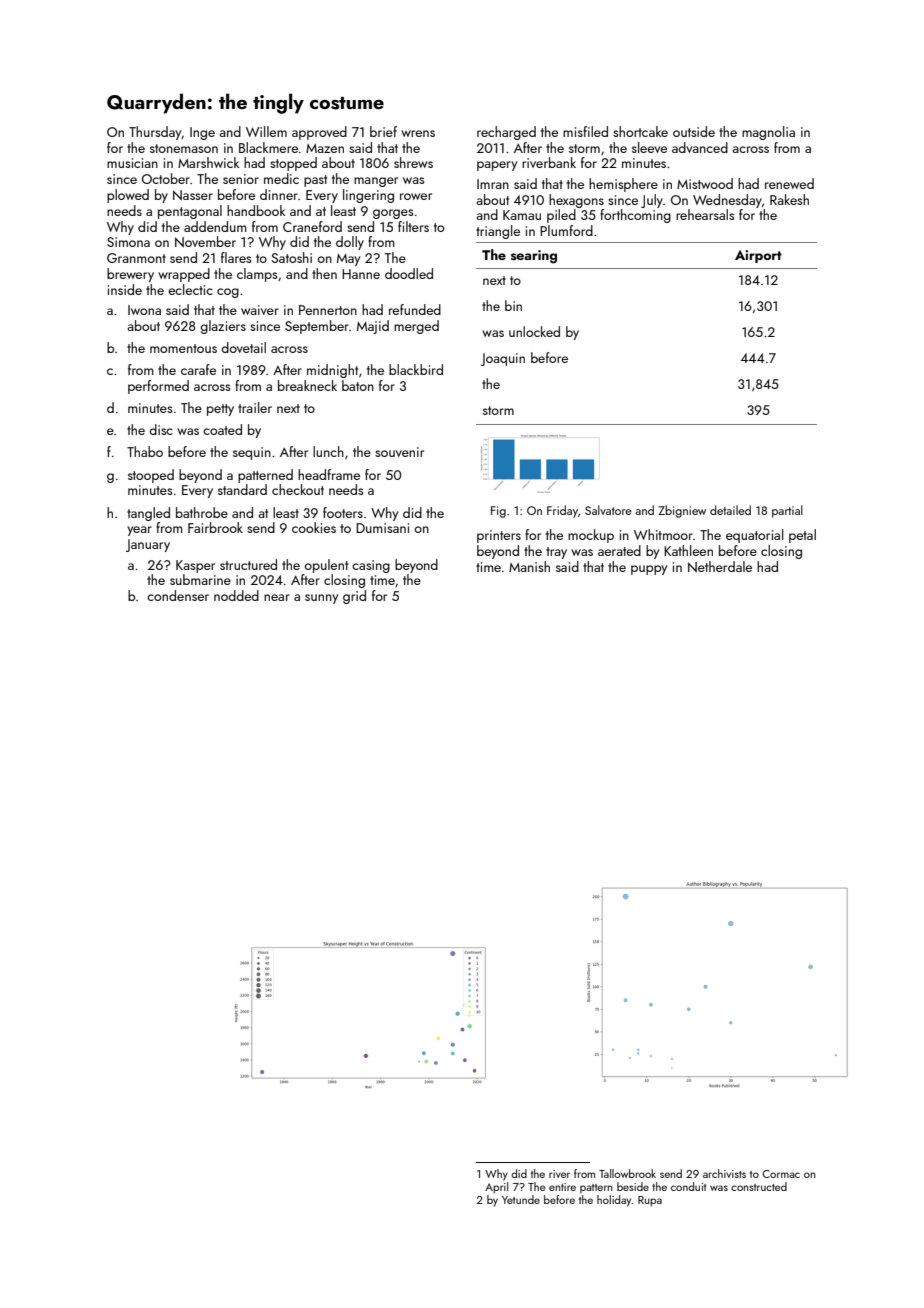 This screenshot has height=1308, width=924. Describe the element at coordinates (730, 510) in the screenshot. I see `detailed` at that location.
